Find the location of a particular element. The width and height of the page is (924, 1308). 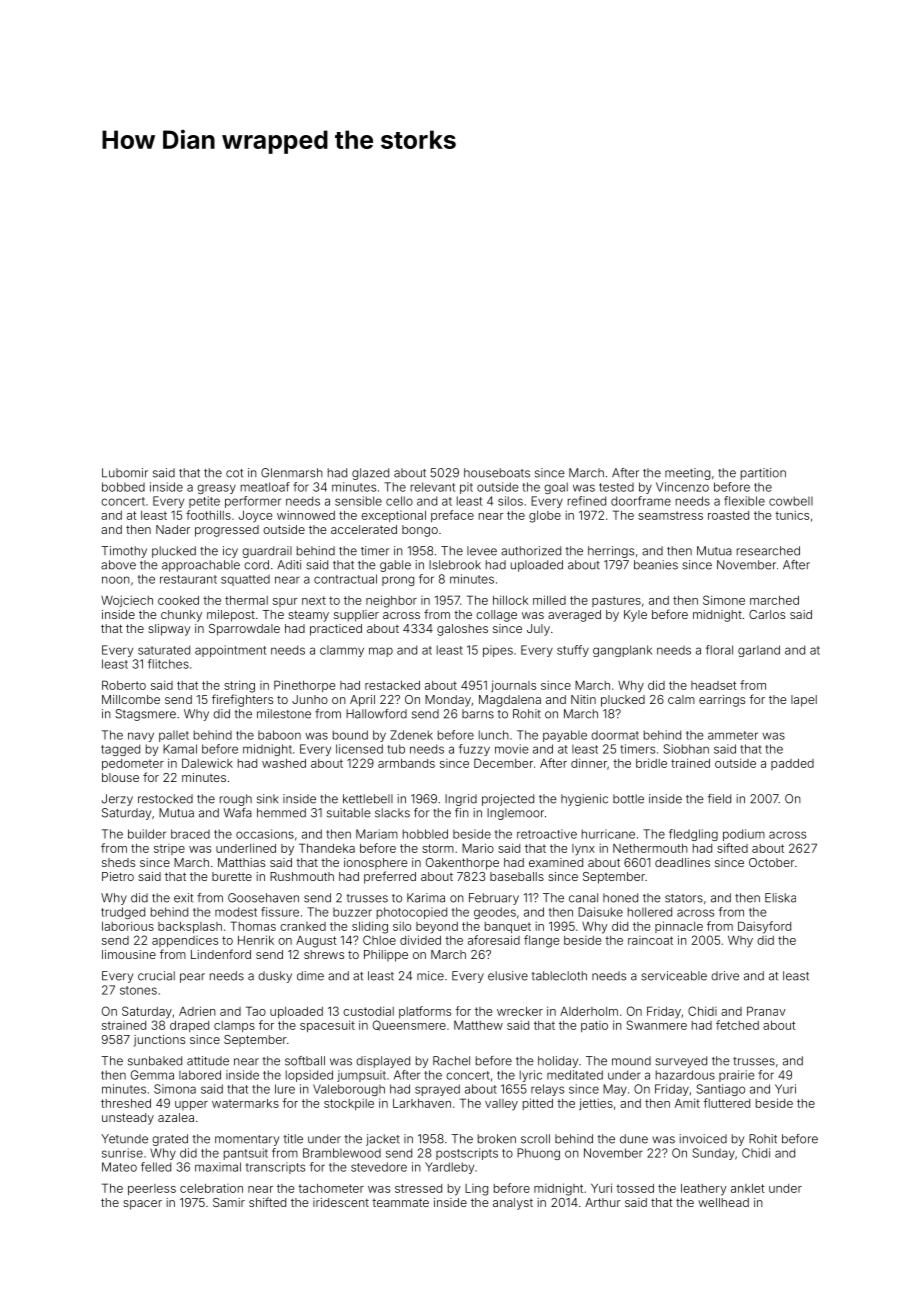

bottle is located at coordinates (628, 799).
